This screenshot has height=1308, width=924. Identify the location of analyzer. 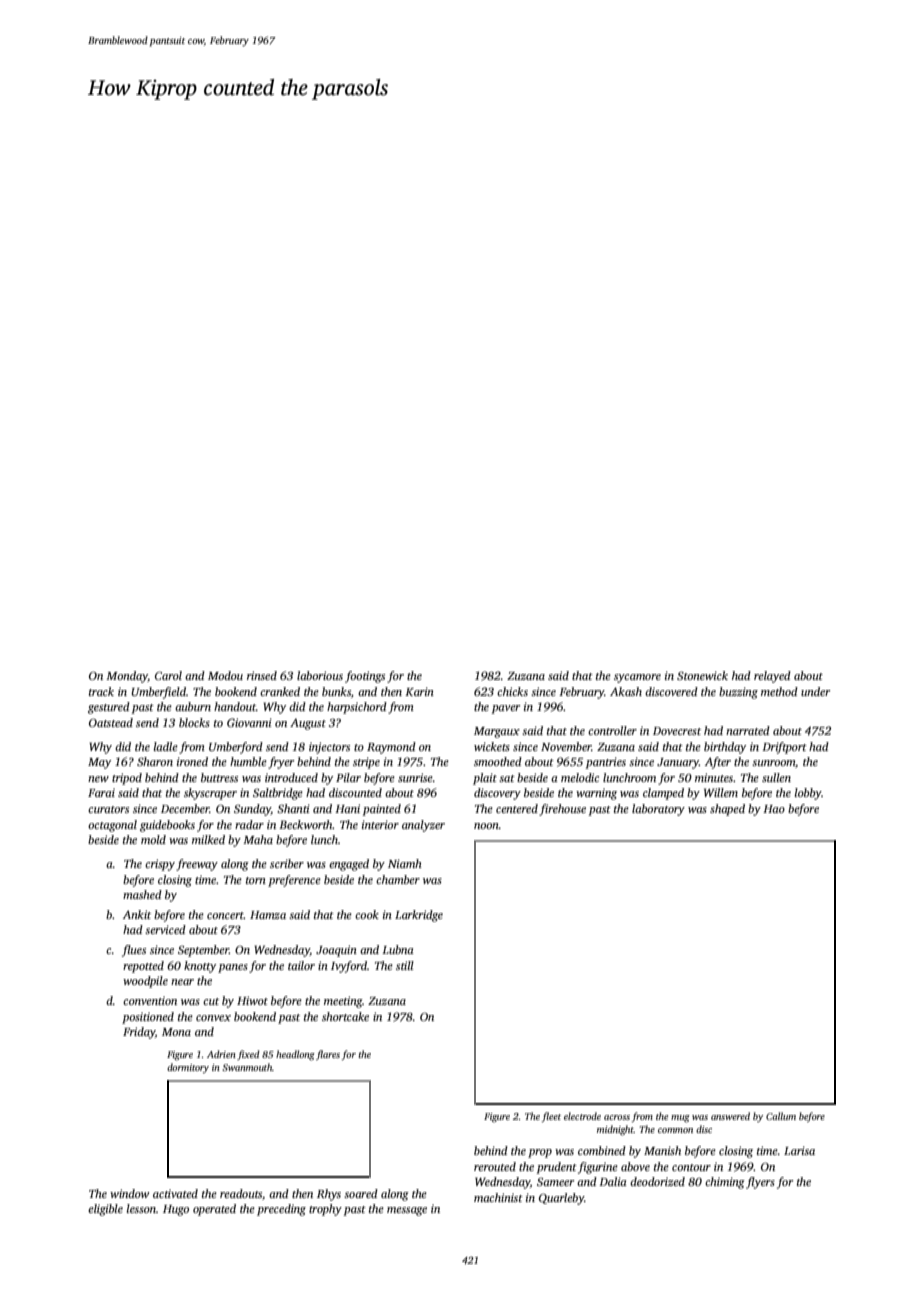
(423, 826).
